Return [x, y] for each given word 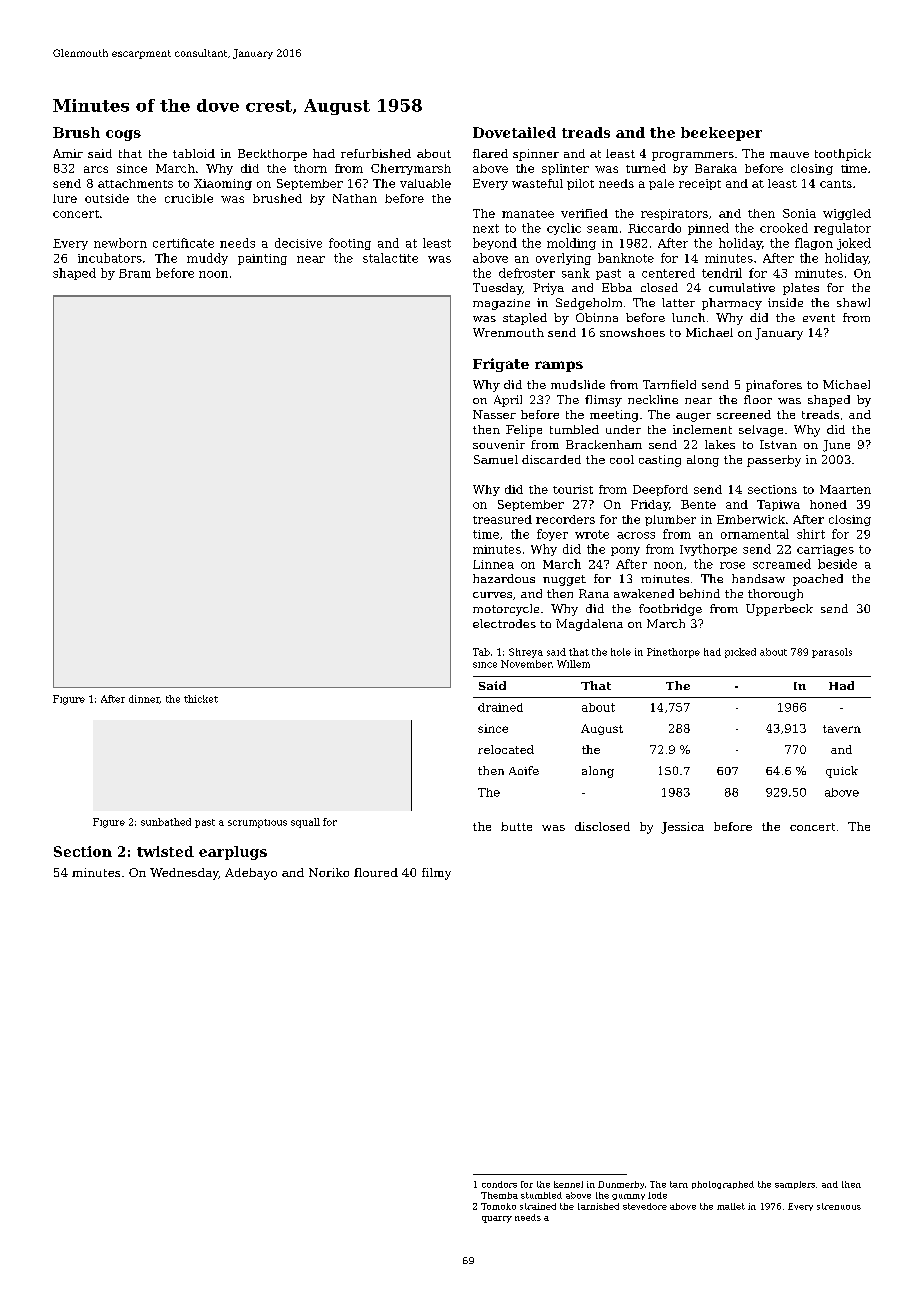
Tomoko [498, 1206]
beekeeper [721, 134]
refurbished [376, 153]
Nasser [494, 414]
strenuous [839, 1206]
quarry [497, 1219]
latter [678, 302]
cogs [123, 135]
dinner [144, 699]
